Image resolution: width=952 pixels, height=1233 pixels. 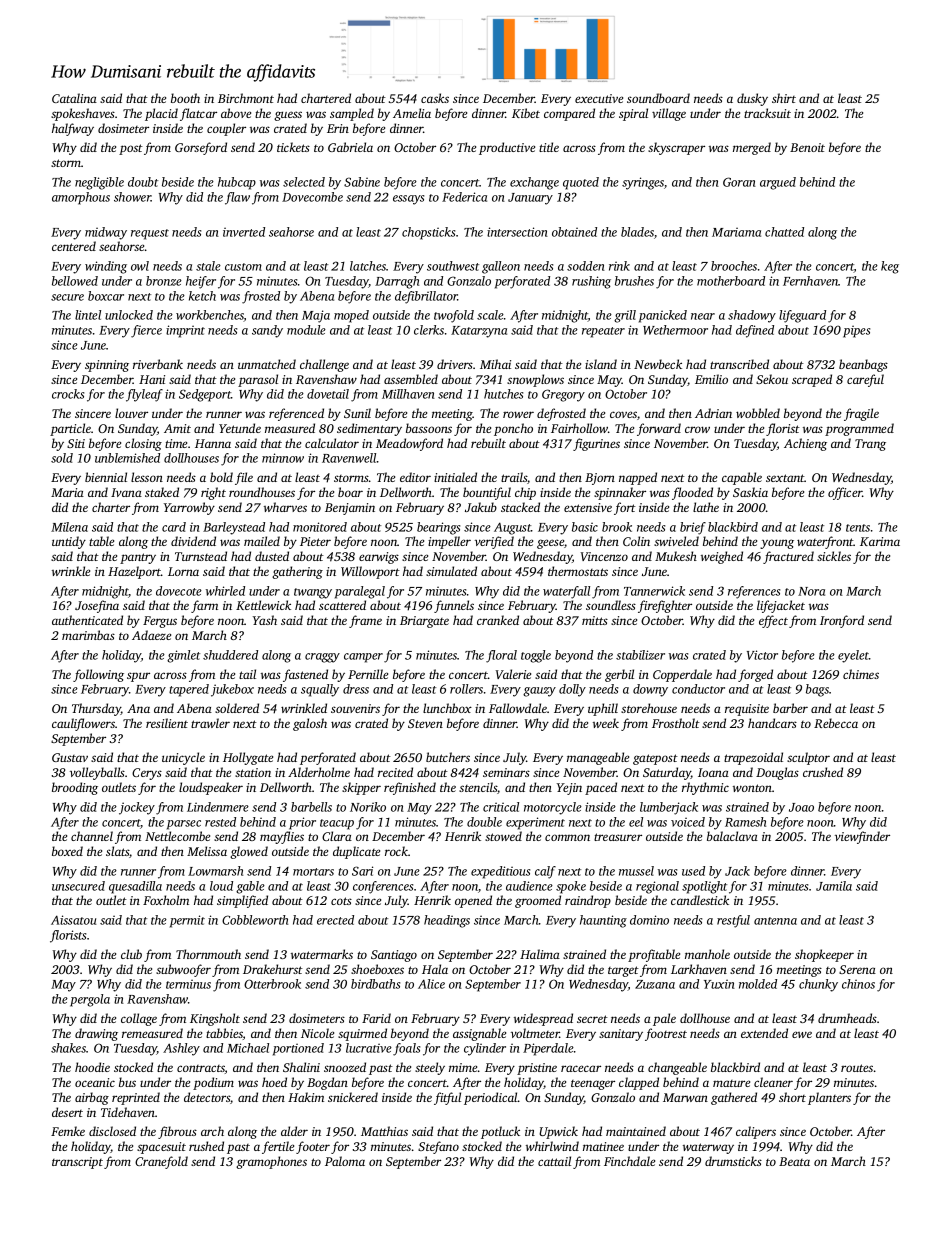 What do you see at coordinates (870, 445) in the document?
I see `Trang` at bounding box center [870, 445].
